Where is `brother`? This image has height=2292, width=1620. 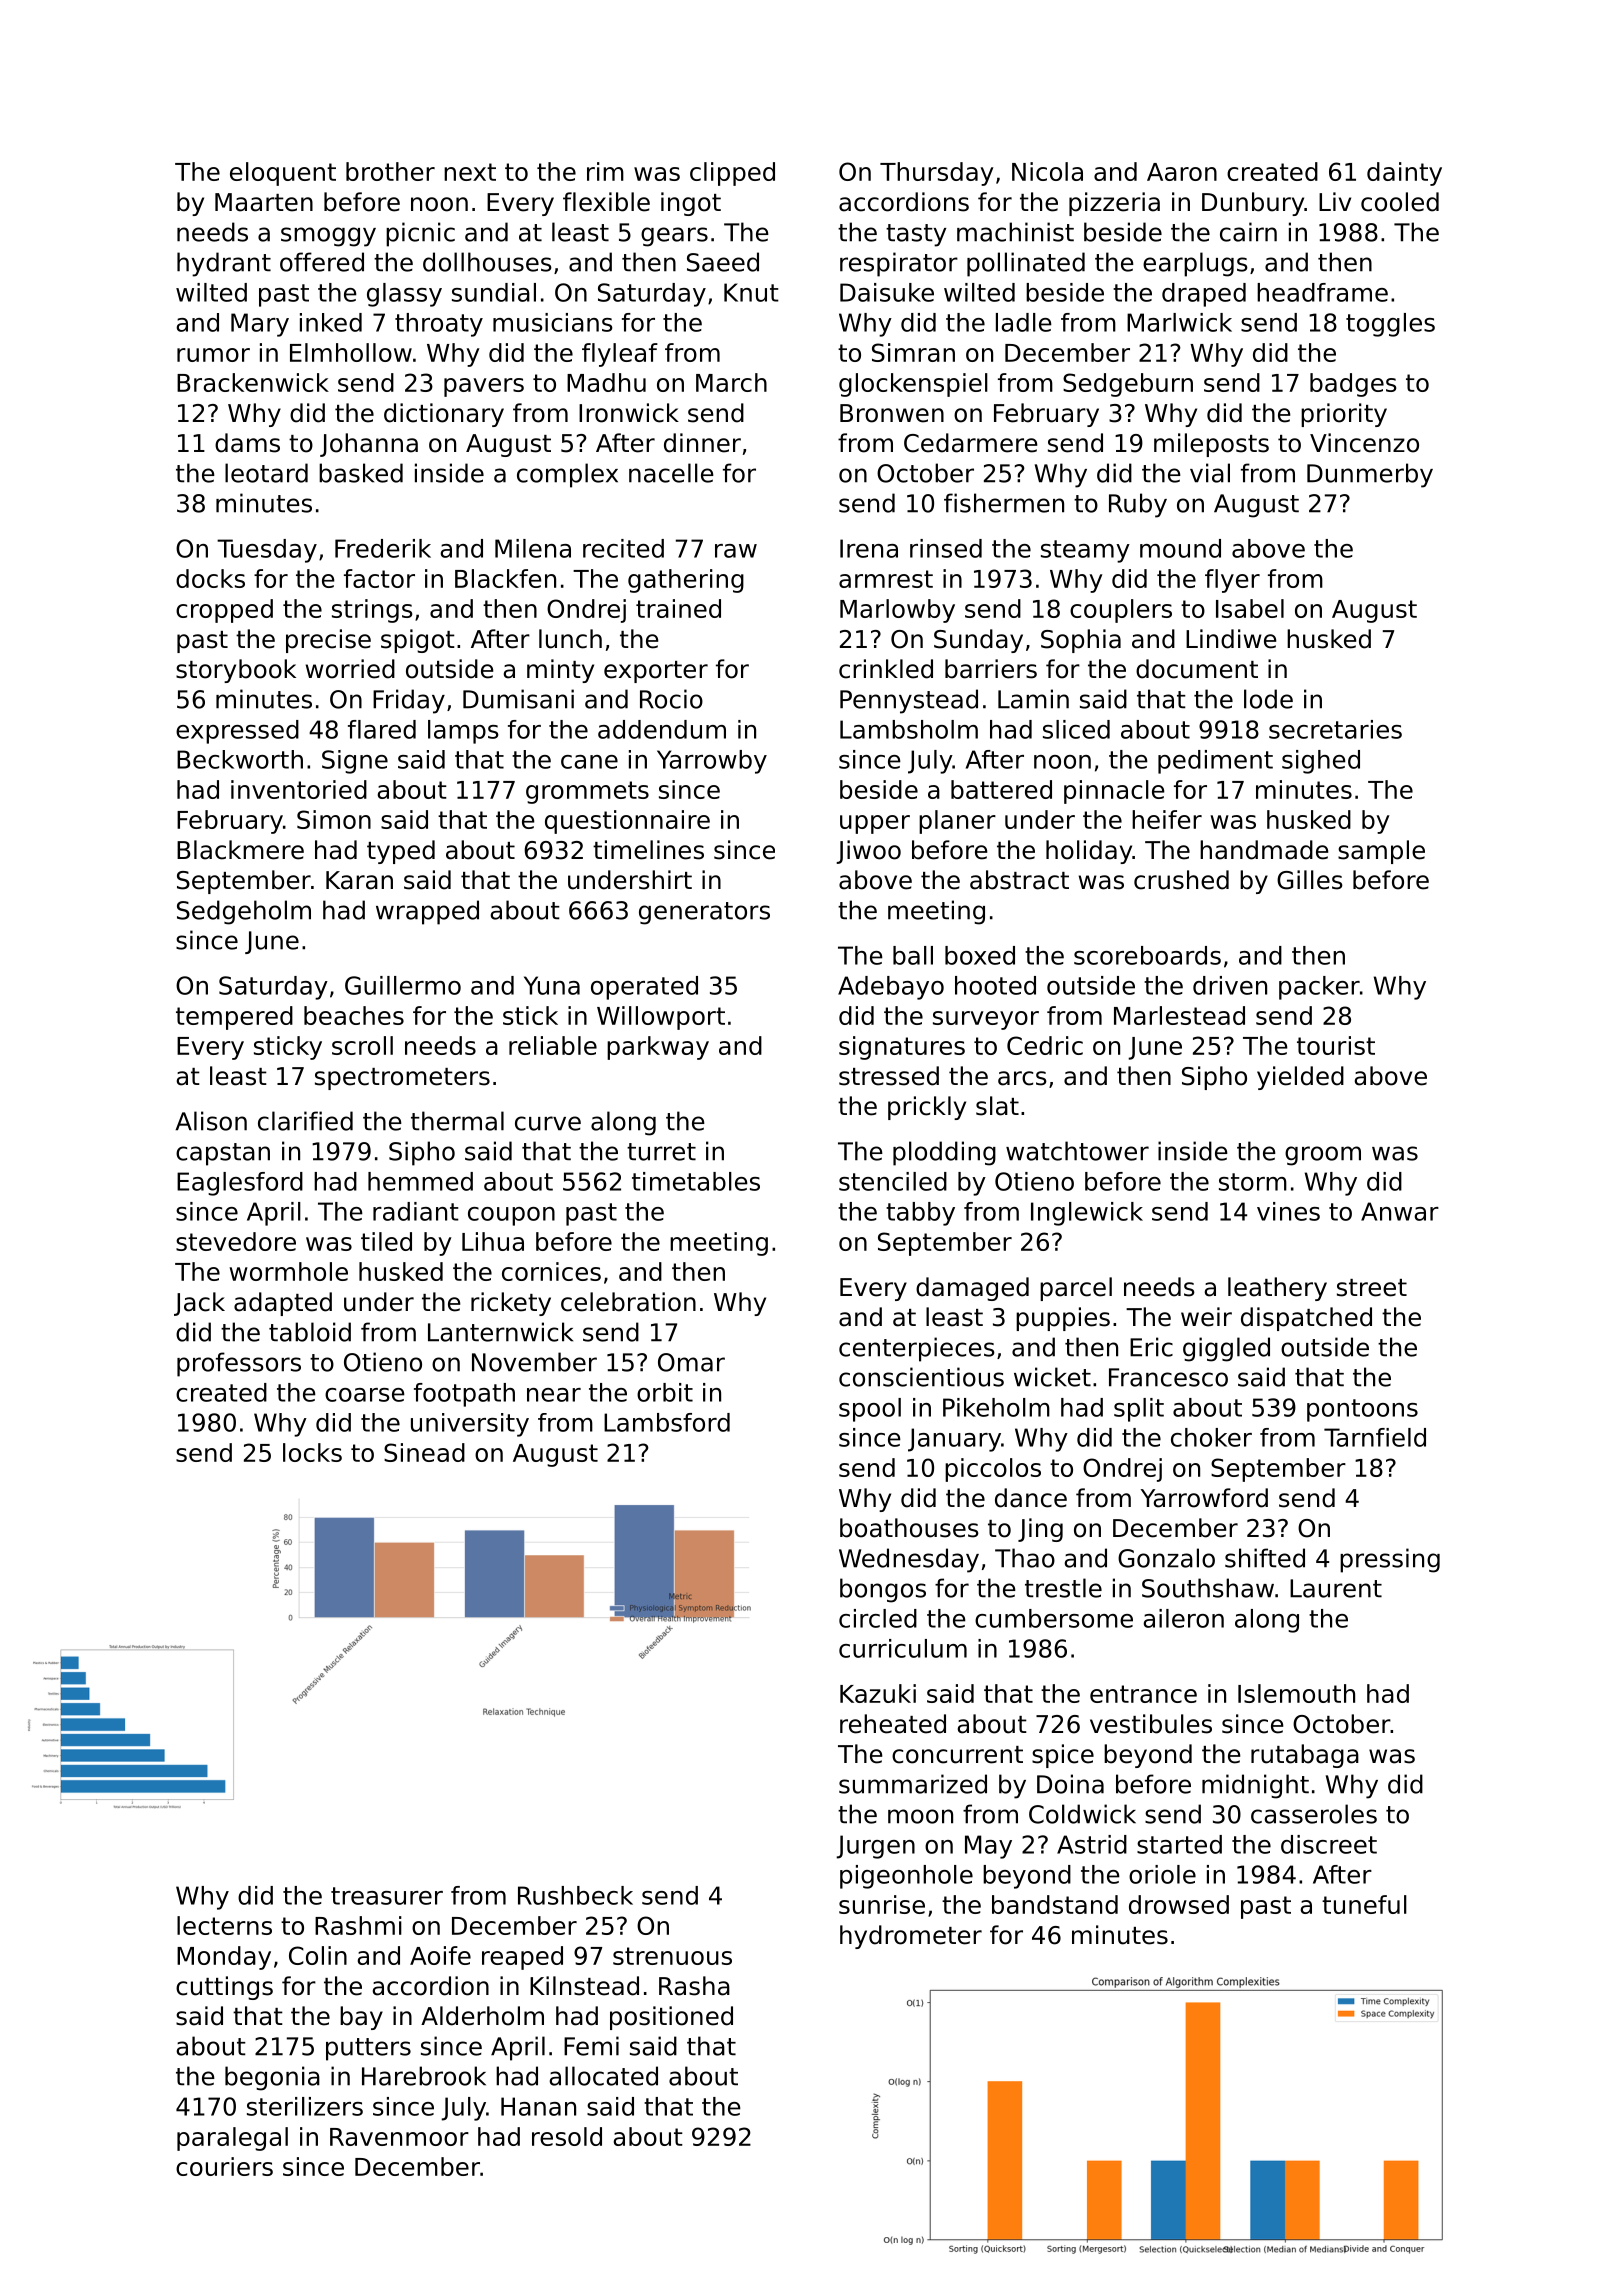 brother is located at coordinates (390, 171).
